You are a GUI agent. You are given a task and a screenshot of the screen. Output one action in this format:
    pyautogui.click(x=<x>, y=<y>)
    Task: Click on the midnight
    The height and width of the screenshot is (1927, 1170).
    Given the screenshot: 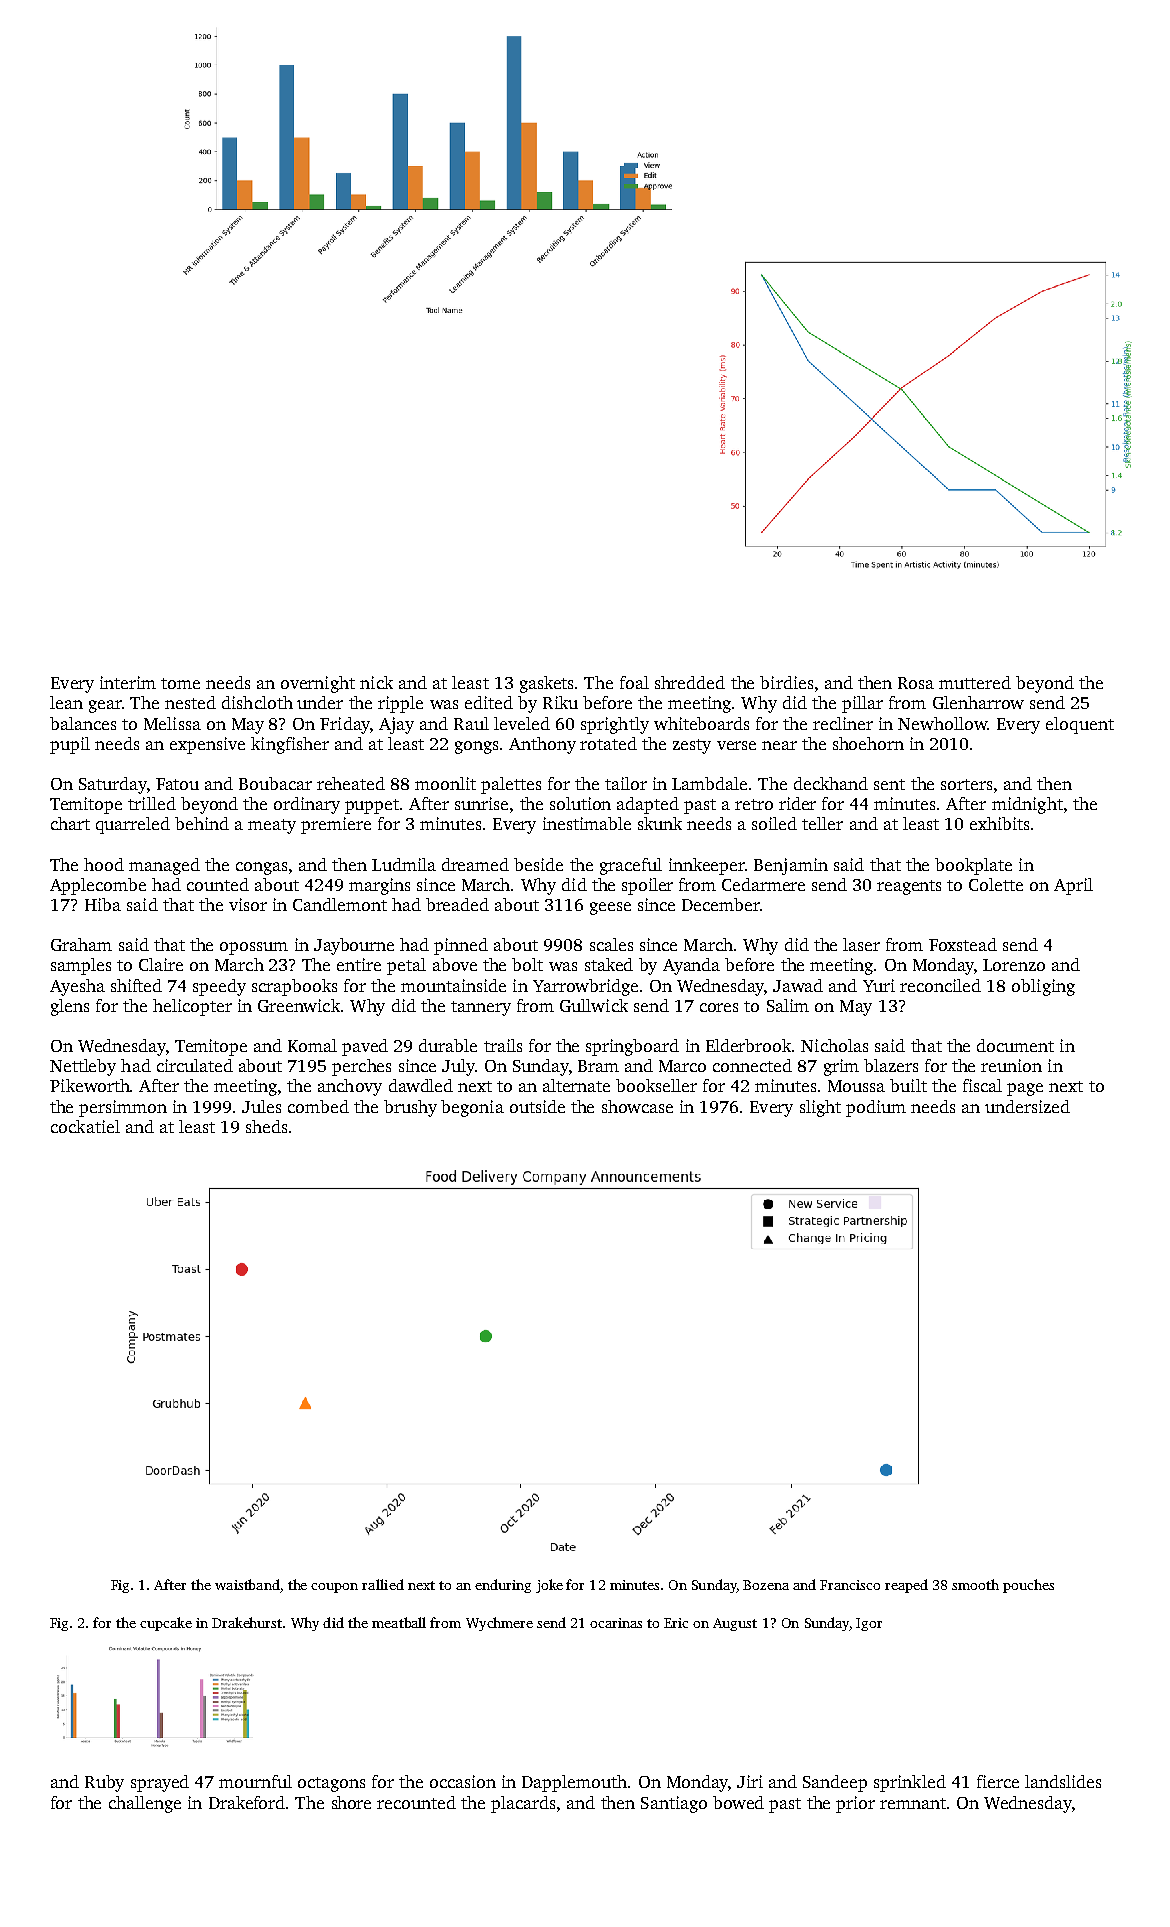 What is the action you would take?
    pyautogui.click(x=1027, y=805)
